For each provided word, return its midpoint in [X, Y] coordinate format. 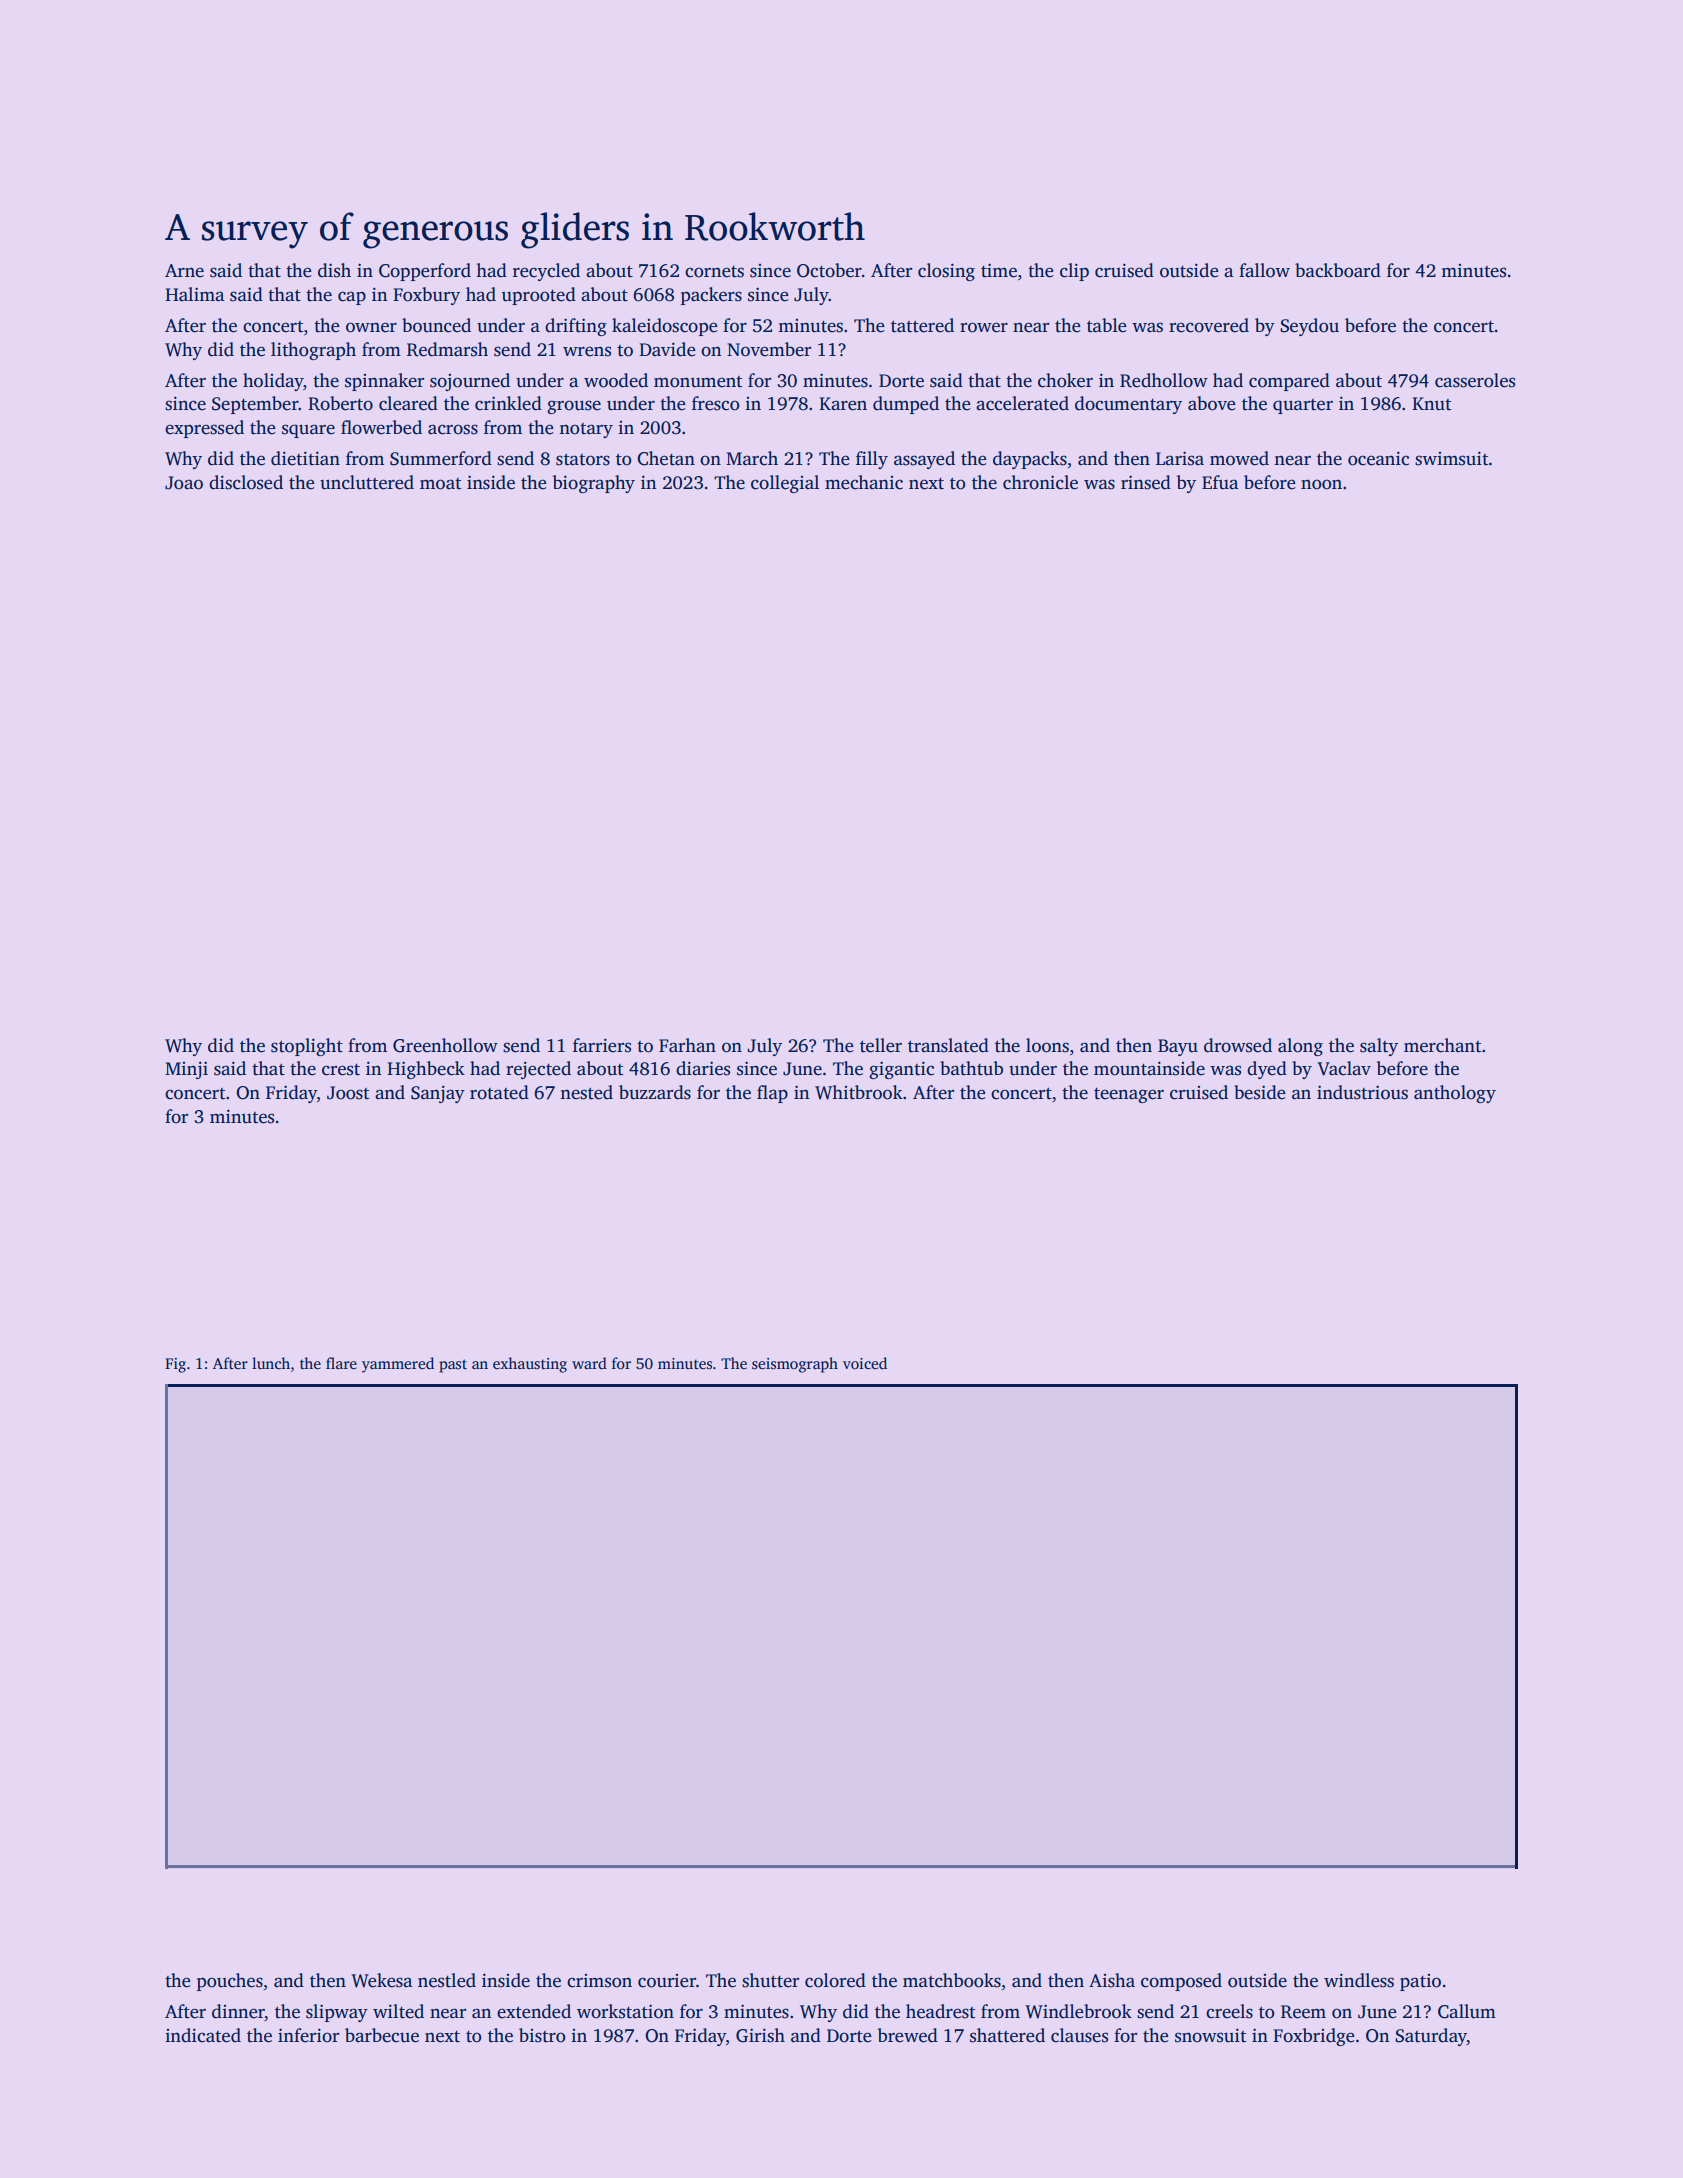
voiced [865, 1363]
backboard [1338, 270]
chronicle [1040, 482]
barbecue [382, 2035]
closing [946, 272]
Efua [1220, 482]
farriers [602, 1045]
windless [1359, 1980]
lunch [271, 1363]
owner [371, 327]
